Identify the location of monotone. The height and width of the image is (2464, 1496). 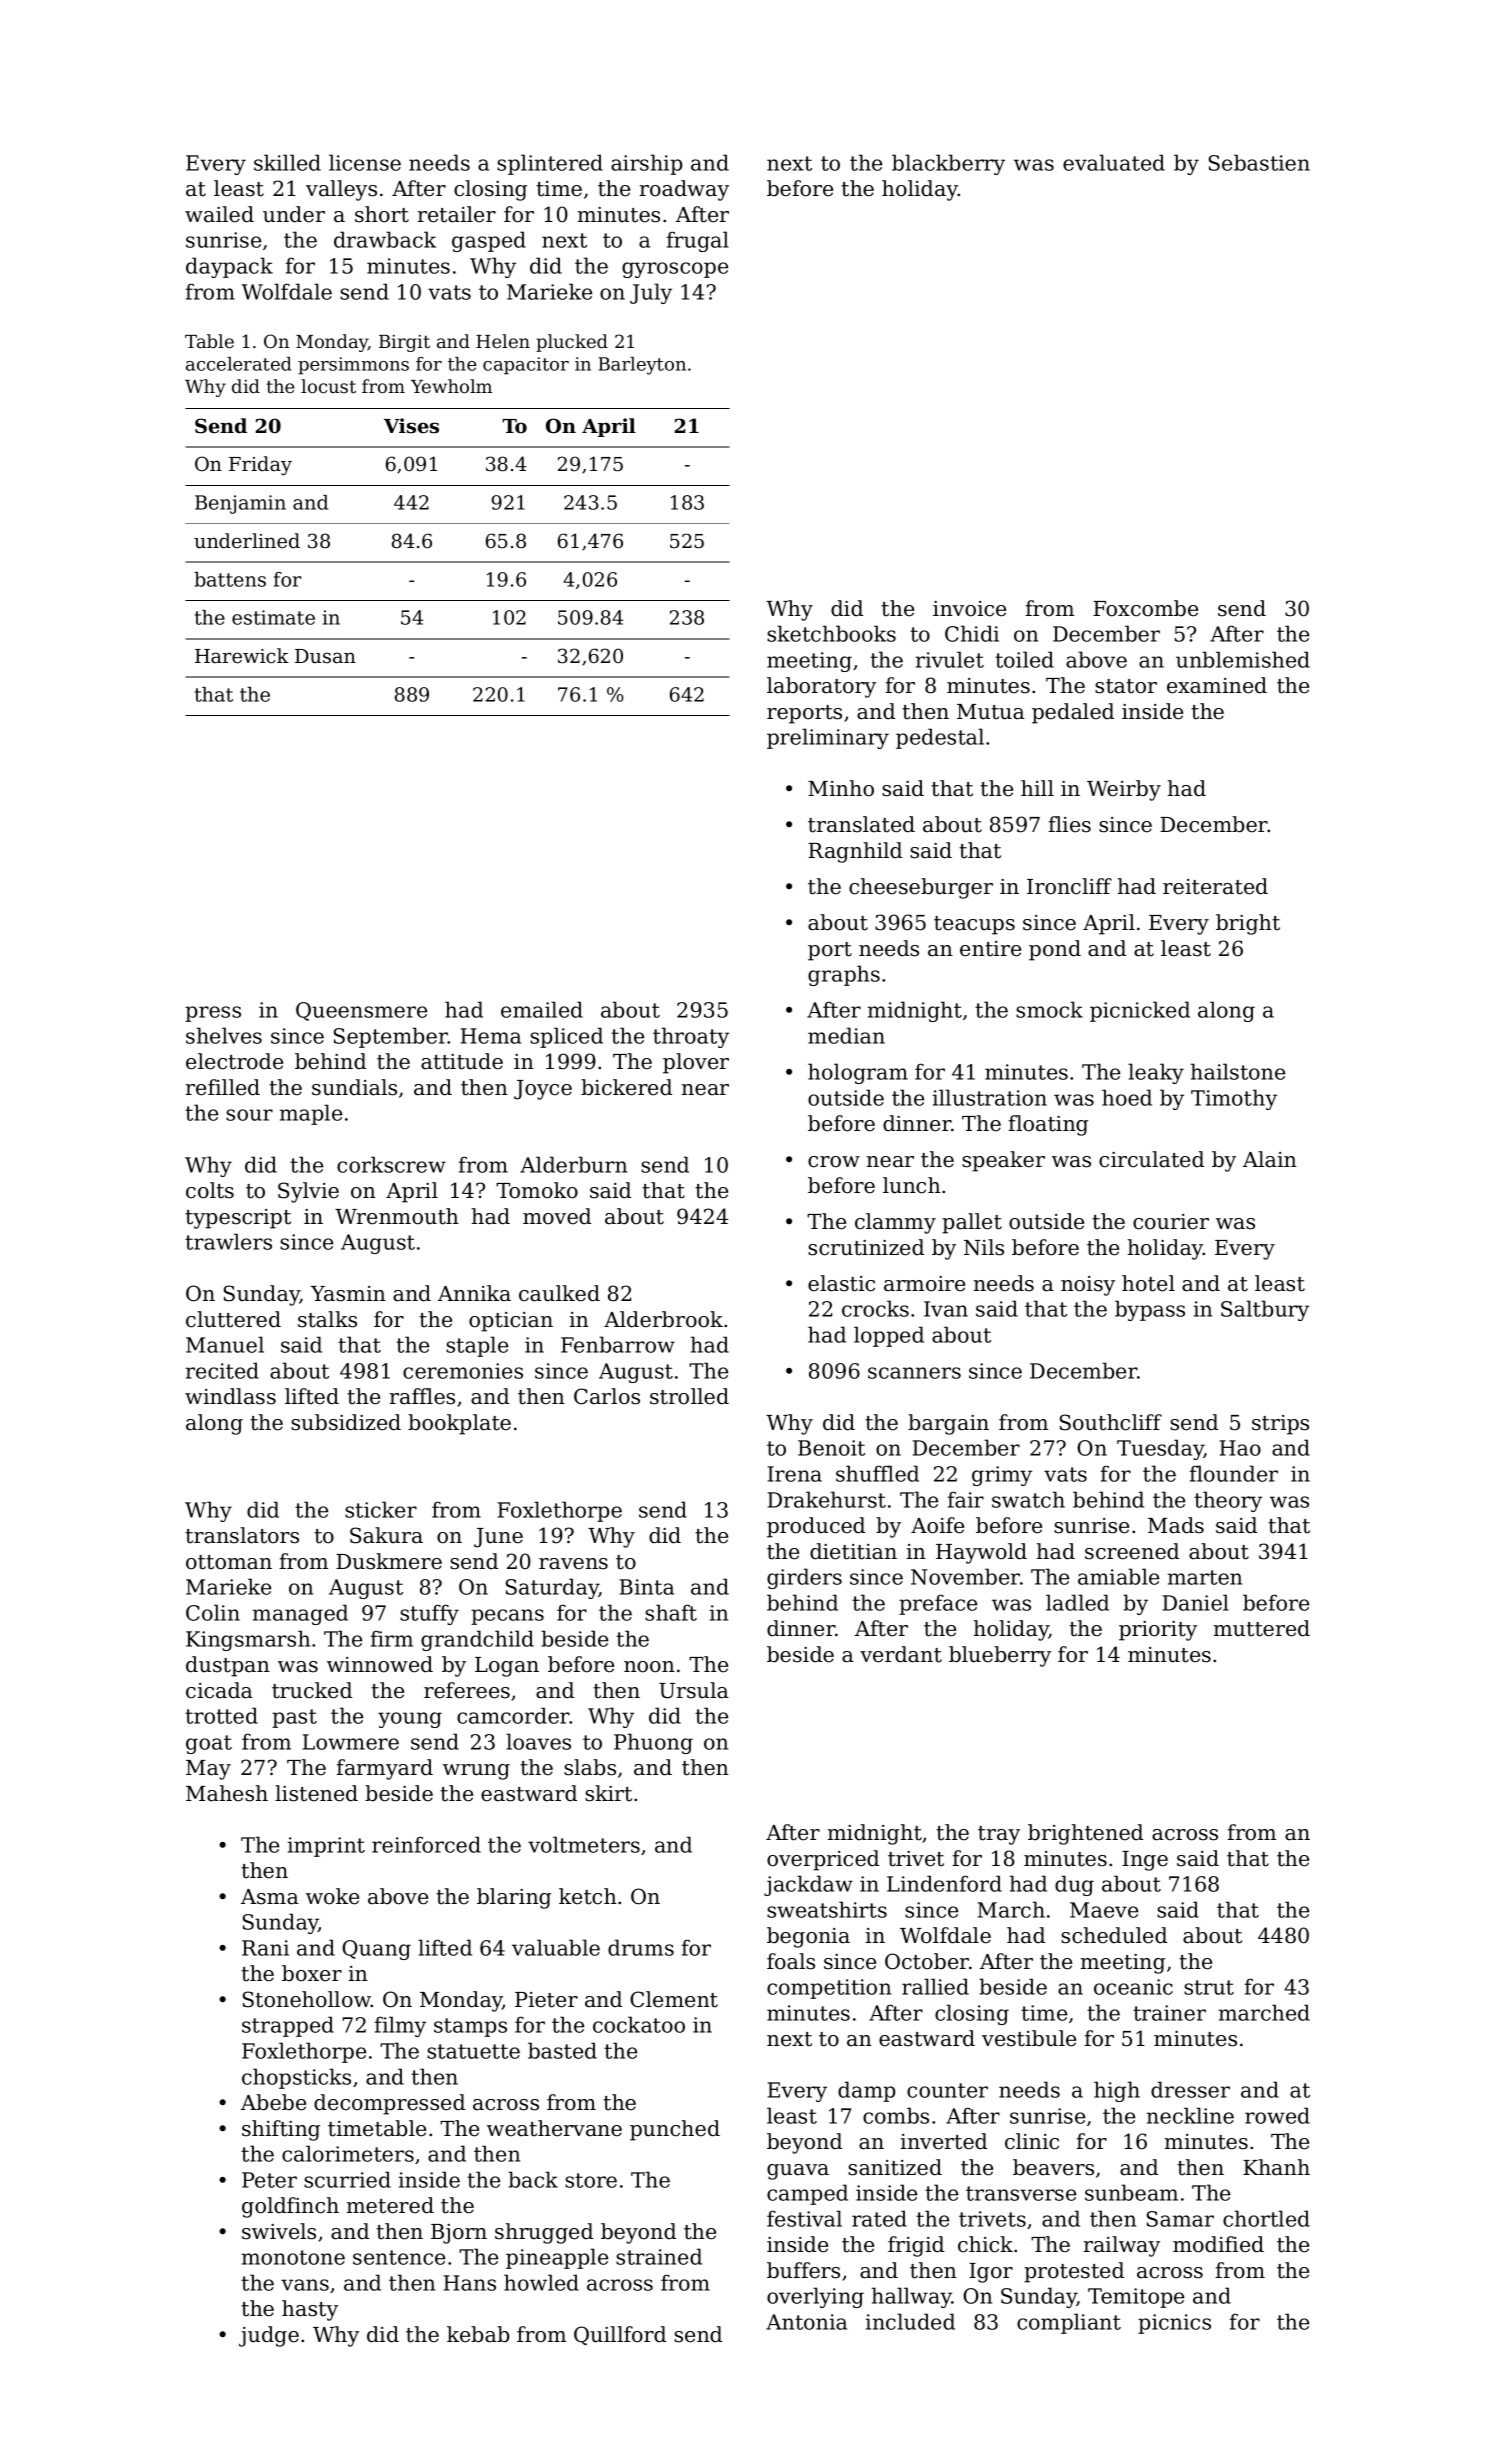
(293, 2257).
